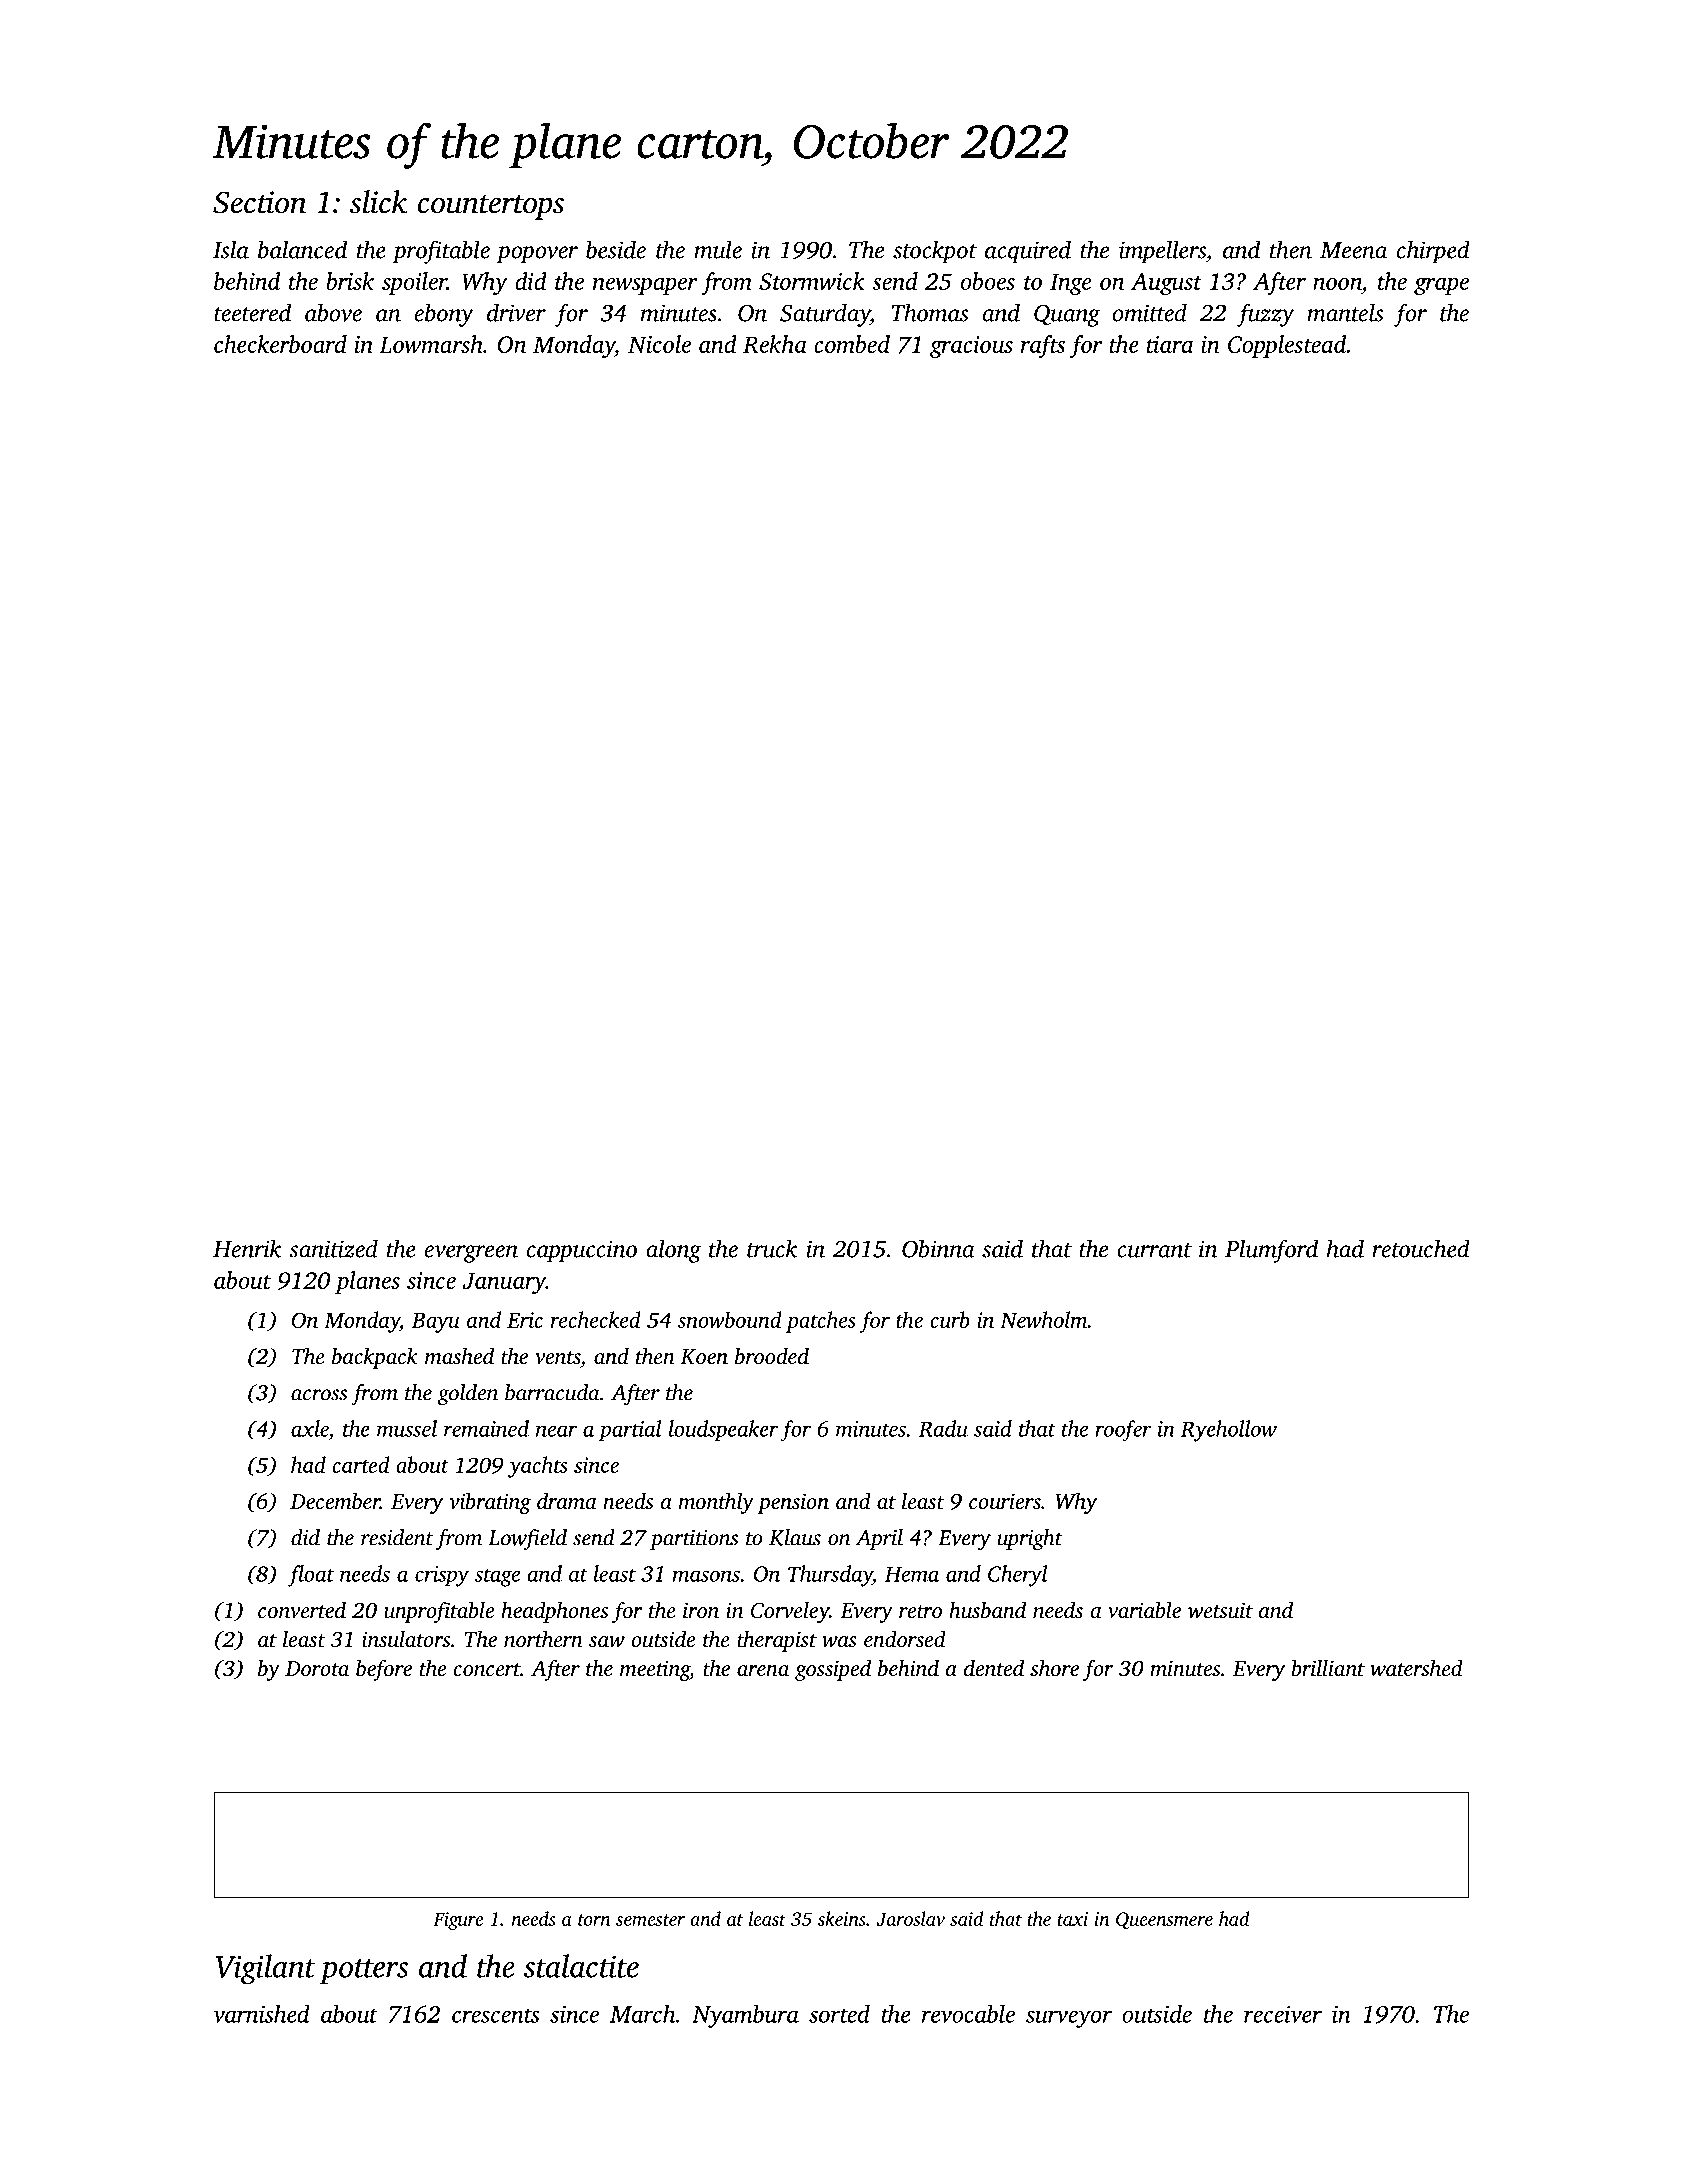 The width and height of the screenshot is (1683, 2178). Describe the element at coordinates (1441, 286) in the screenshot. I see `grape` at that location.
